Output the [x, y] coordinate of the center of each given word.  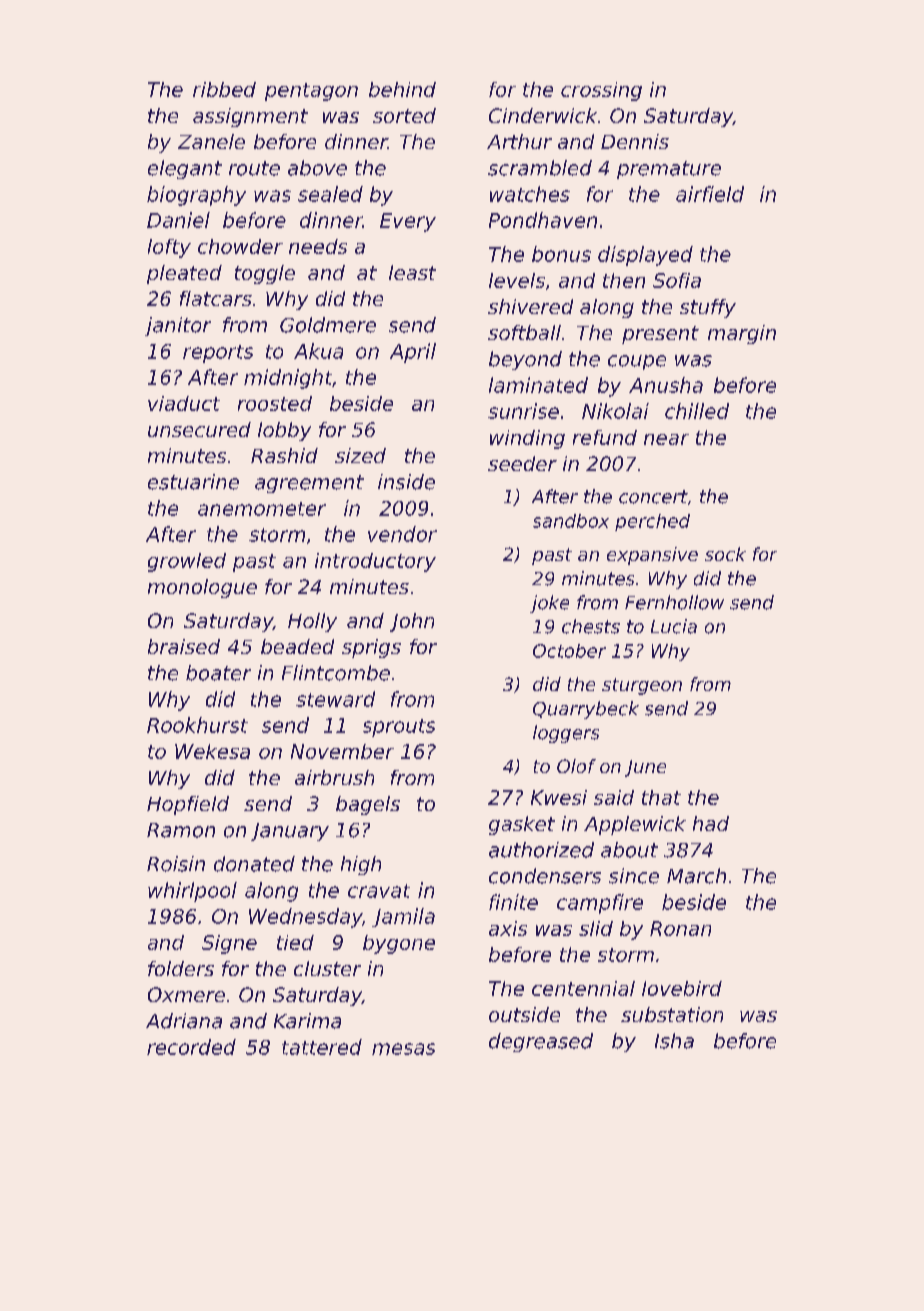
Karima [307, 1021]
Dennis [635, 141]
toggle [265, 274]
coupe [637, 362]
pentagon [311, 92]
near [666, 439]
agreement [309, 484]
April [413, 353]
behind [402, 89]
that [661, 797]
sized [360, 455]
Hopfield [188, 805]
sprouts [399, 728]
